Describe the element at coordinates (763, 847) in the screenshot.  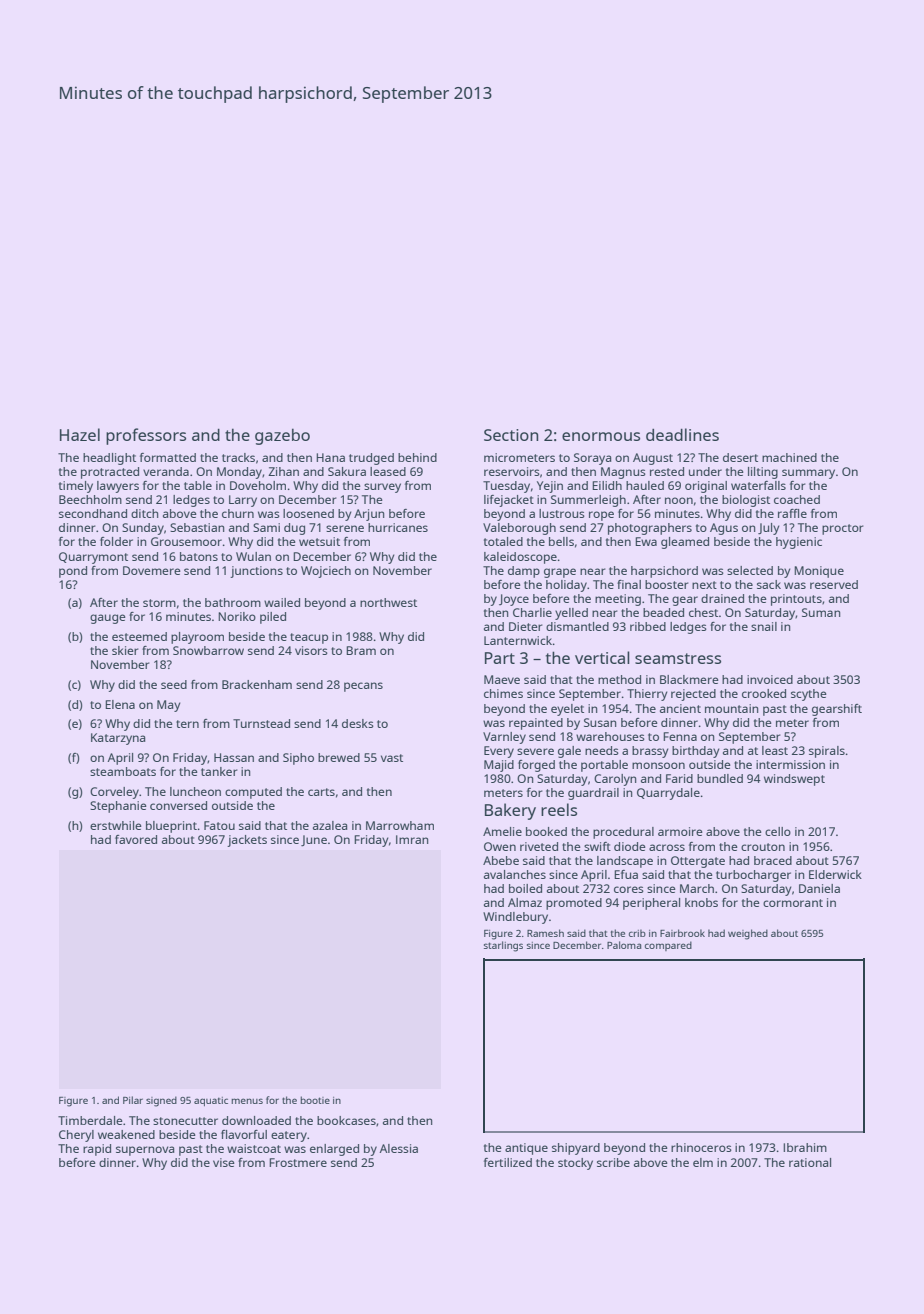
I see `crouton` at that location.
